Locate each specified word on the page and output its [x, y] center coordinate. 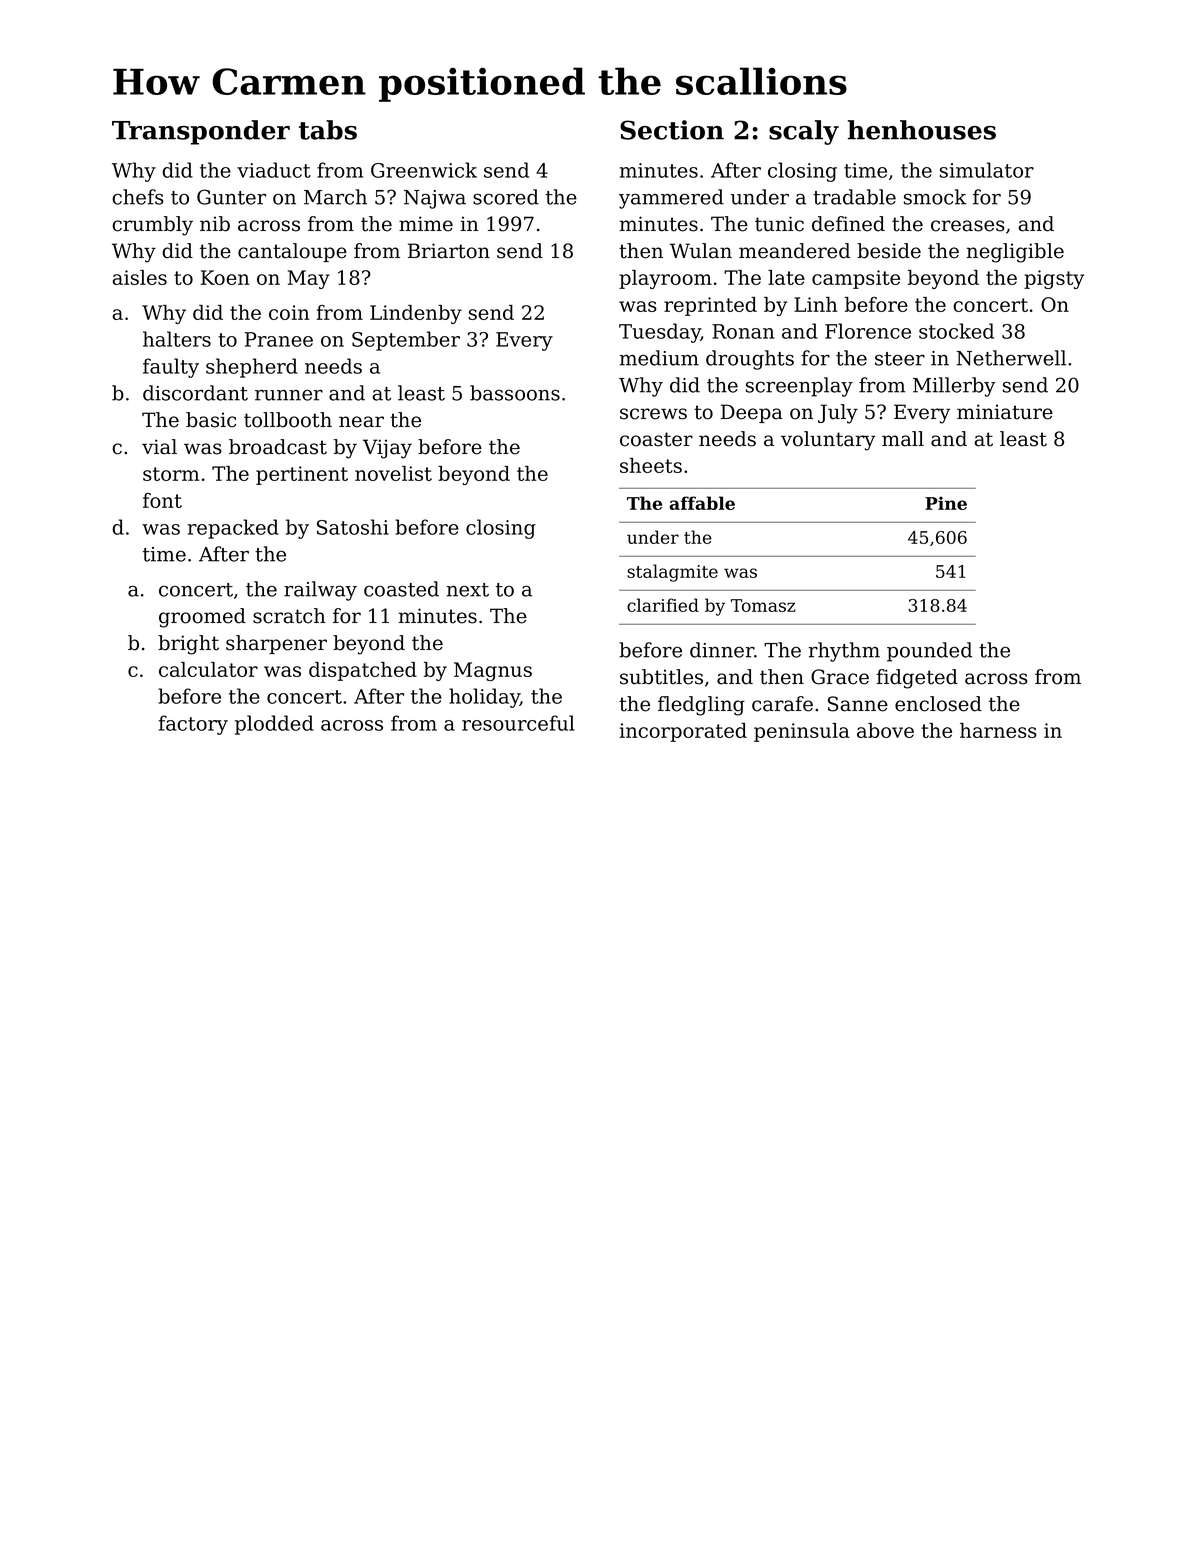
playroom [665, 279]
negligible [1015, 253]
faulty [171, 368]
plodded [274, 725]
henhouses [922, 130]
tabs [328, 130]
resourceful [518, 723]
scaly [804, 132]
